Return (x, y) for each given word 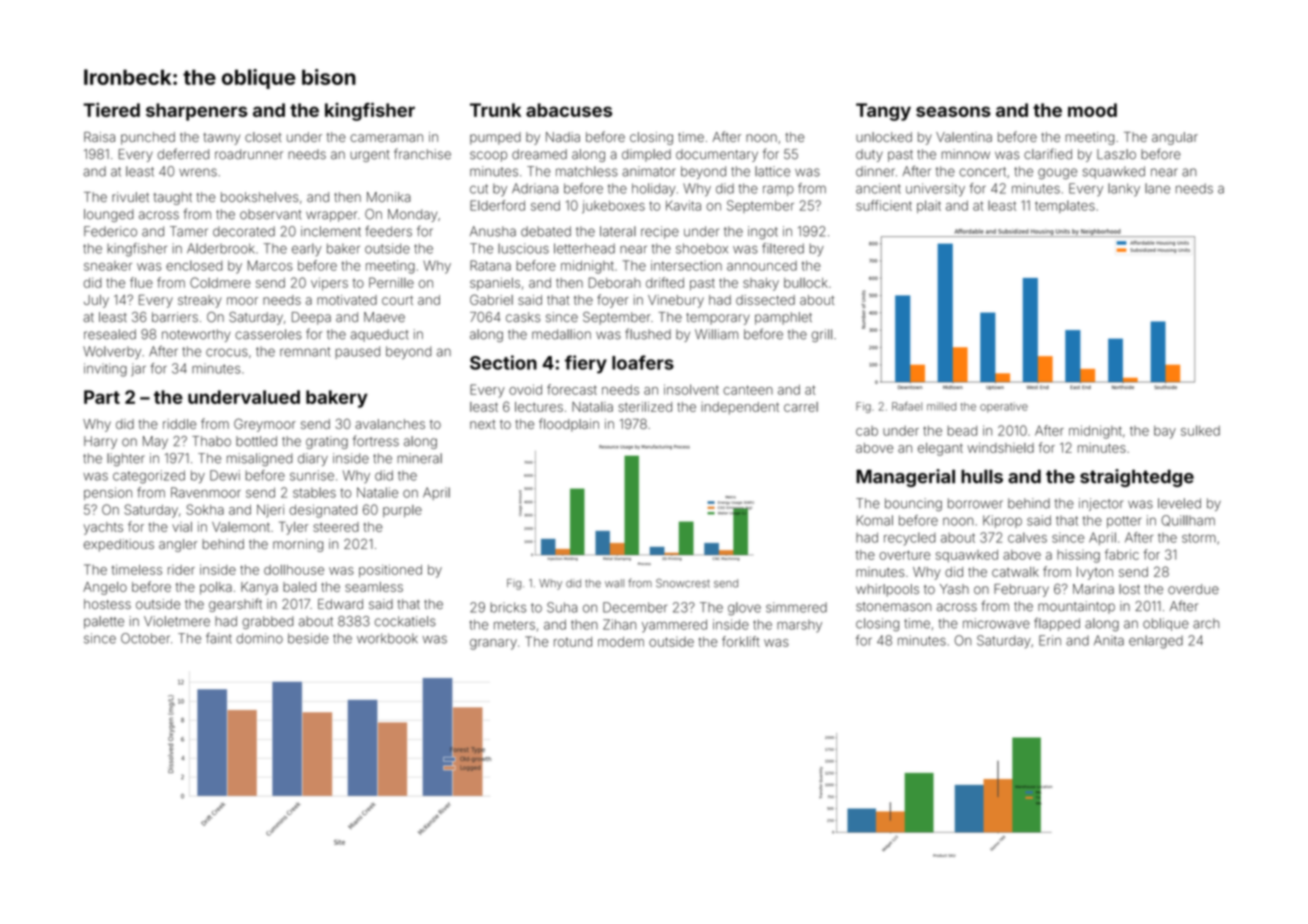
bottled (256, 441)
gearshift (235, 605)
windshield (1000, 448)
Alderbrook (221, 248)
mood (1092, 110)
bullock (806, 283)
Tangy (883, 112)
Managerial (905, 478)
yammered (674, 626)
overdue (1193, 589)
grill (822, 335)
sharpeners (197, 112)
